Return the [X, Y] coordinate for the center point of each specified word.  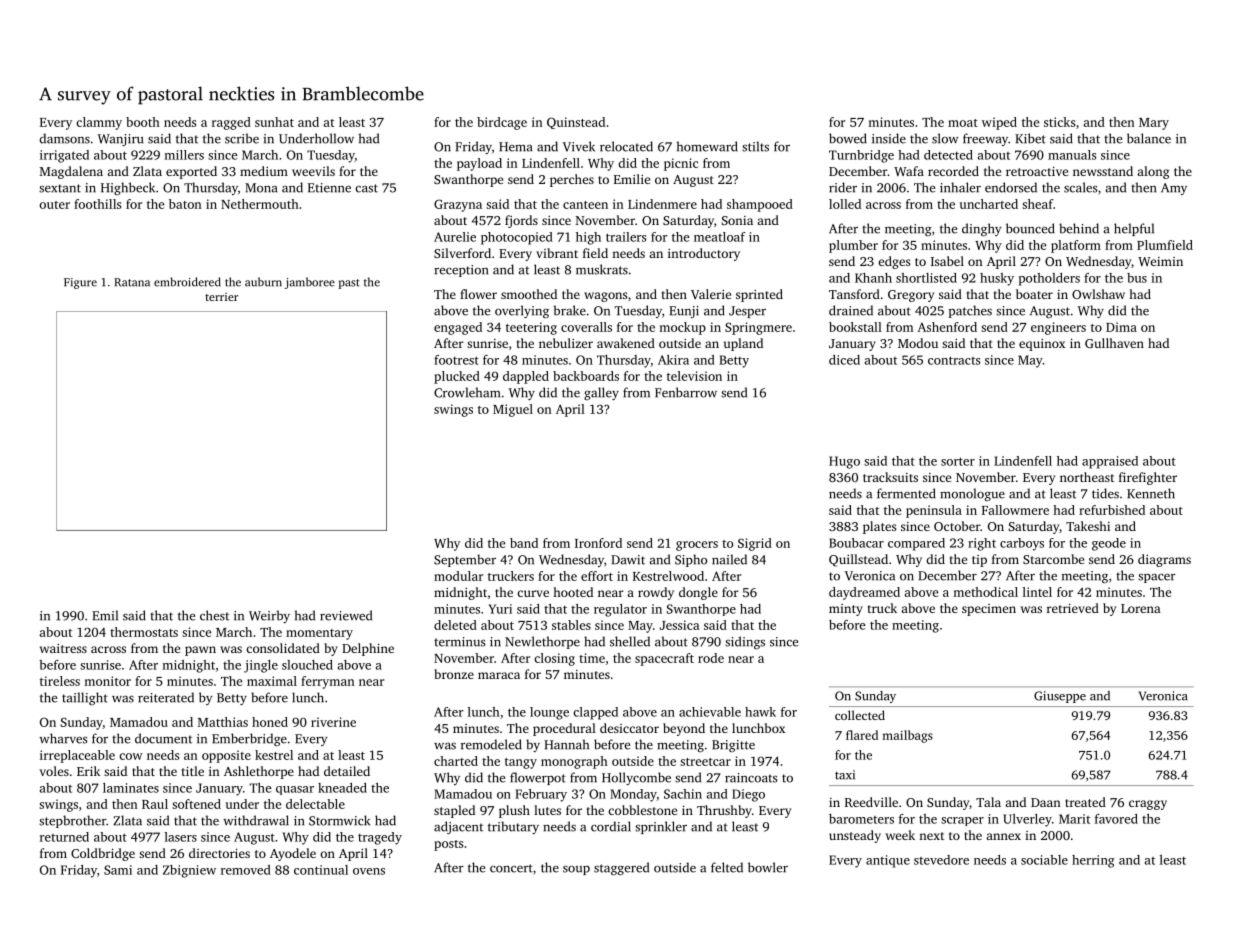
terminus [460, 642]
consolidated [283, 648]
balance [1149, 138]
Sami [118, 870]
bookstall [855, 327]
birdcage [502, 123]
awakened [626, 343]
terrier [221, 297]
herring [1093, 861]
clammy [99, 123]
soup [576, 870]
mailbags [907, 736]
